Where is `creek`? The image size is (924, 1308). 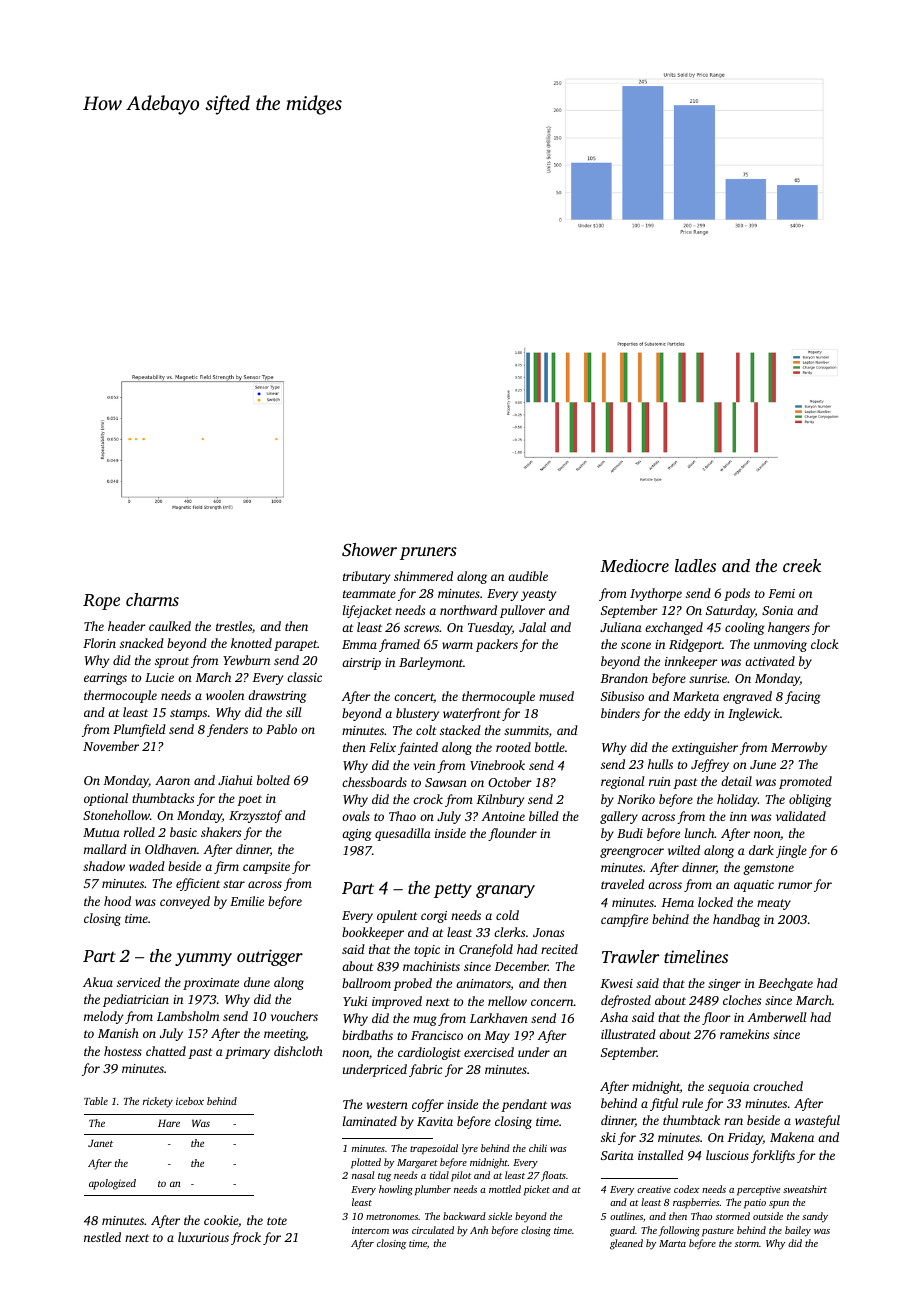
creek is located at coordinates (802, 565).
